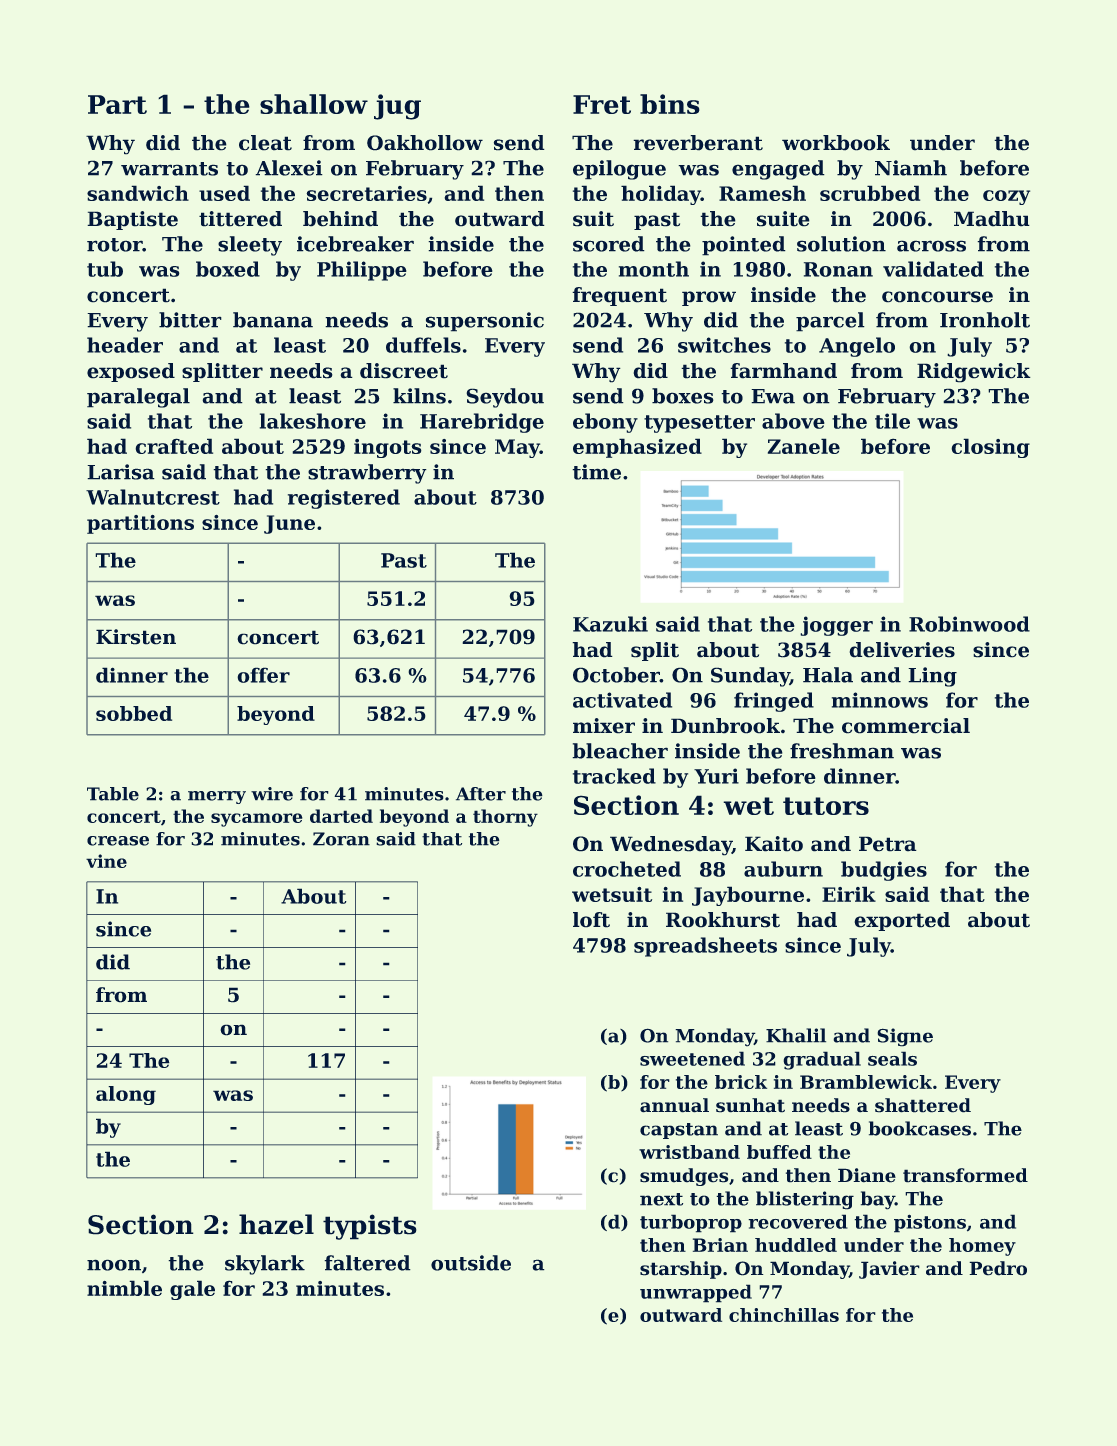 This screenshot has width=1117, height=1446. I want to click on loft, so click(591, 920).
